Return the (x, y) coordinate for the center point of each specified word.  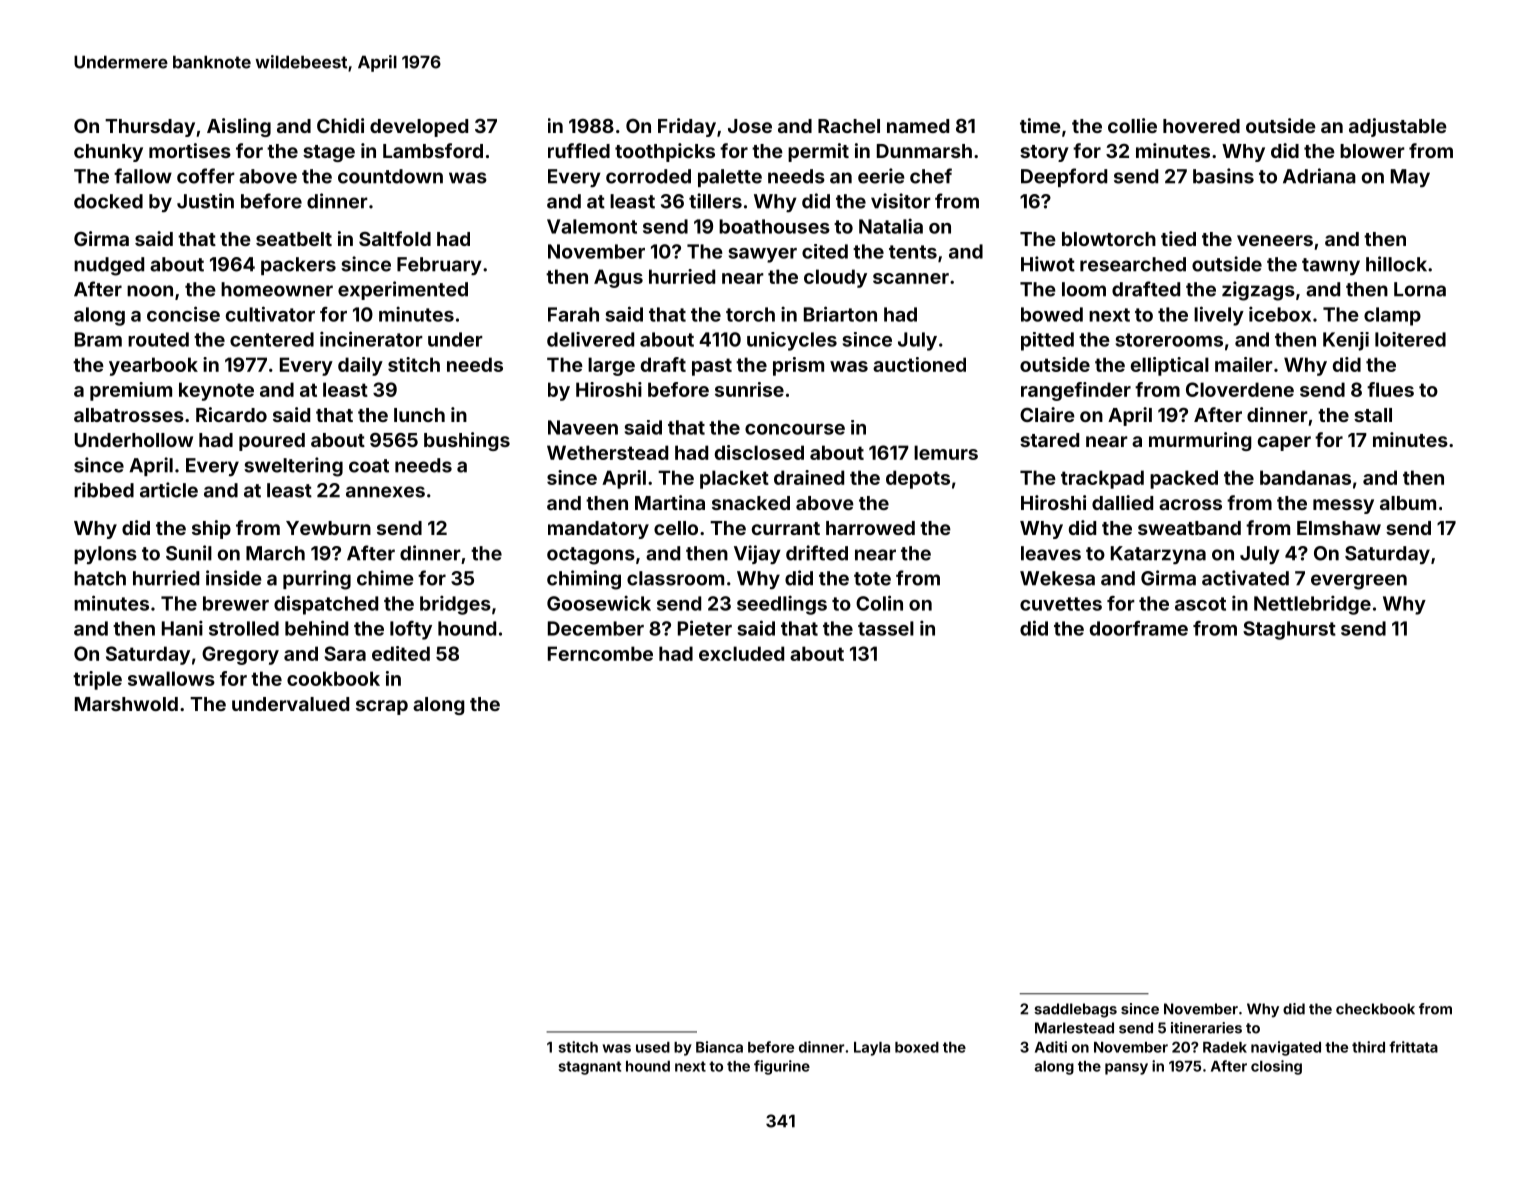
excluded (741, 653)
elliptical (1170, 366)
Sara (345, 653)
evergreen (1359, 582)
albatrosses (129, 415)
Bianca (719, 1047)
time (1040, 125)
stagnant (589, 1068)
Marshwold (126, 704)
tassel (886, 628)
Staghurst (1289, 630)
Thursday (150, 128)
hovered (1201, 126)
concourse (795, 429)
